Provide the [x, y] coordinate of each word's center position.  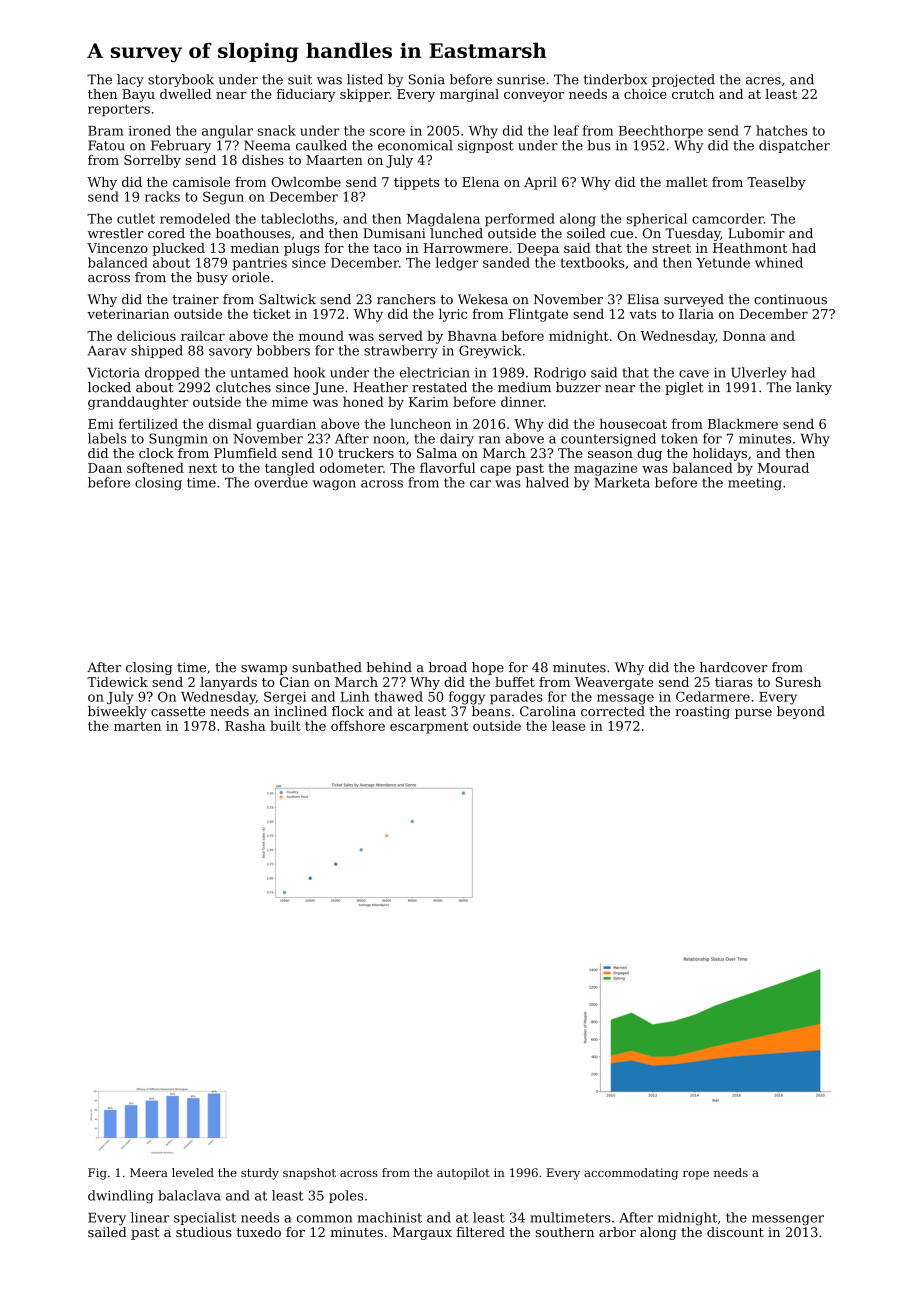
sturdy [260, 1174]
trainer [195, 299]
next [203, 468]
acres [763, 81]
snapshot [309, 1174]
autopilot [463, 1174]
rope [696, 1175]
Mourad [783, 467]
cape [495, 470]
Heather [380, 387]
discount [735, 1232]
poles [346, 1196]
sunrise [521, 79]
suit [300, 79]
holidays [720, 454]
